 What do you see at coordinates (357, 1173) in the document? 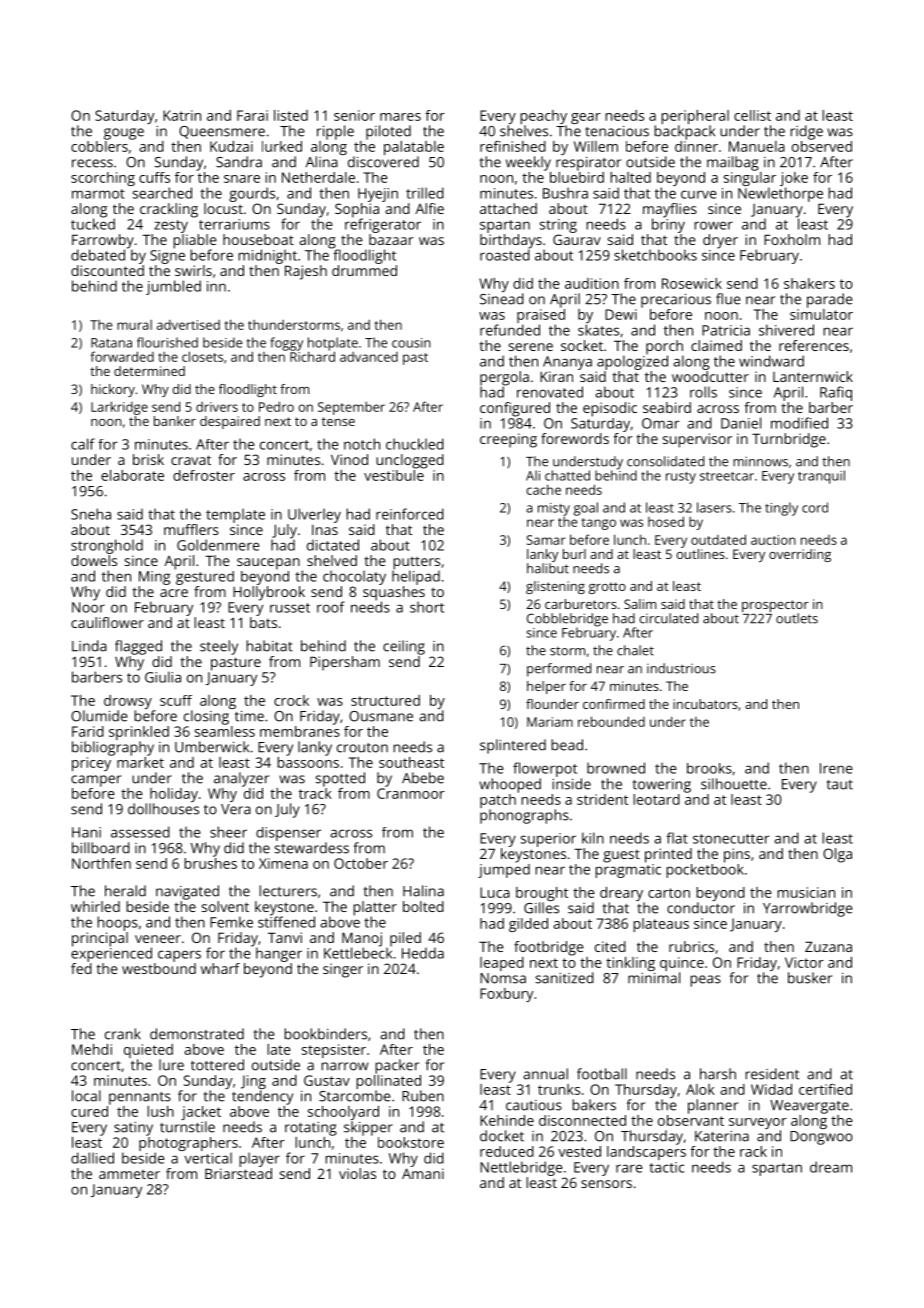
I see `violas` at bounding box center [357, 1173].
